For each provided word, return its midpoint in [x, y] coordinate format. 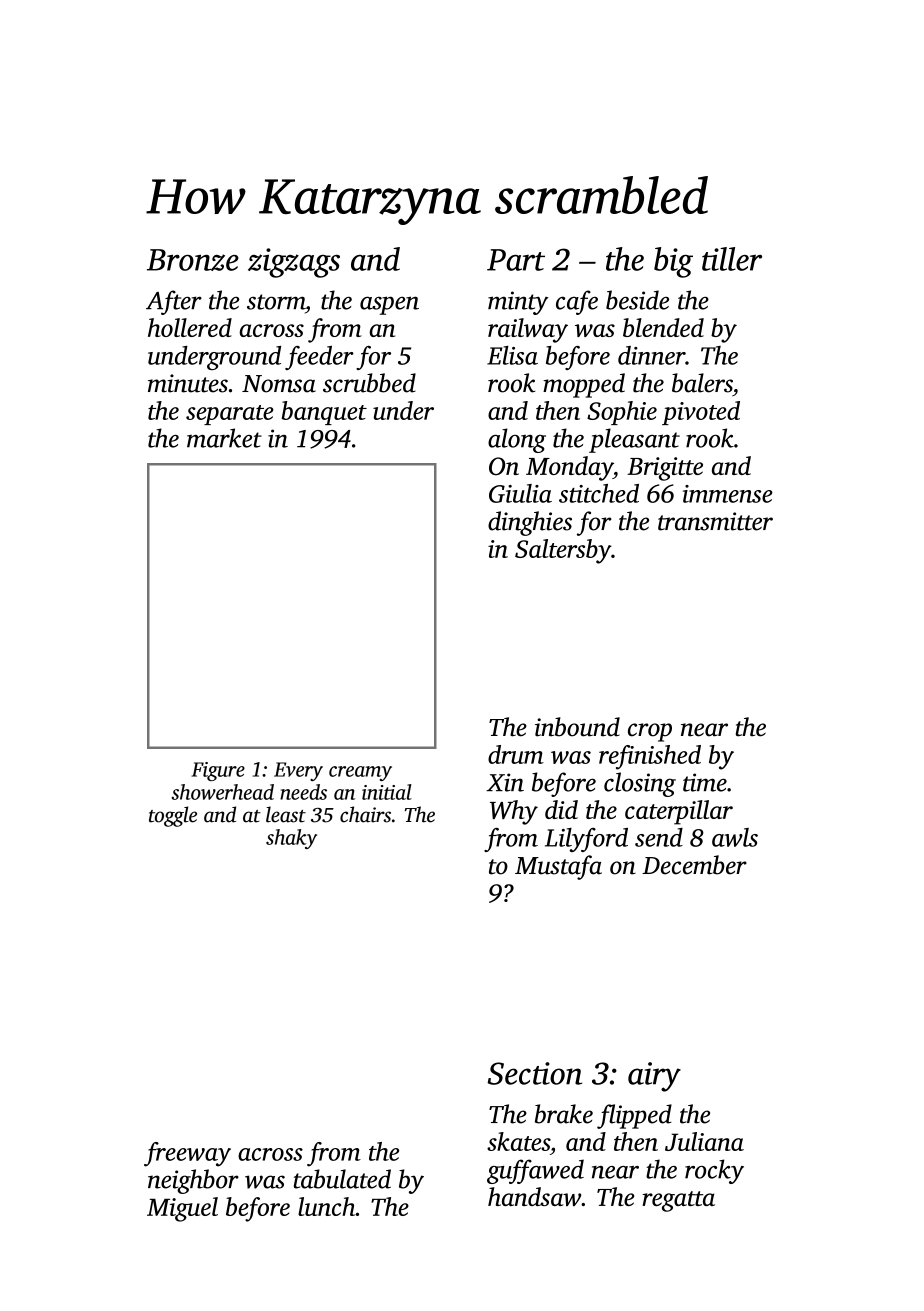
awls [735, 837]
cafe [577, 302]
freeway [187, 1154]
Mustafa [558, 867]
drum [516, 754]
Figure [218, 771]
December [694, 865]
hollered [190, 327]
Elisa [512, 355]
